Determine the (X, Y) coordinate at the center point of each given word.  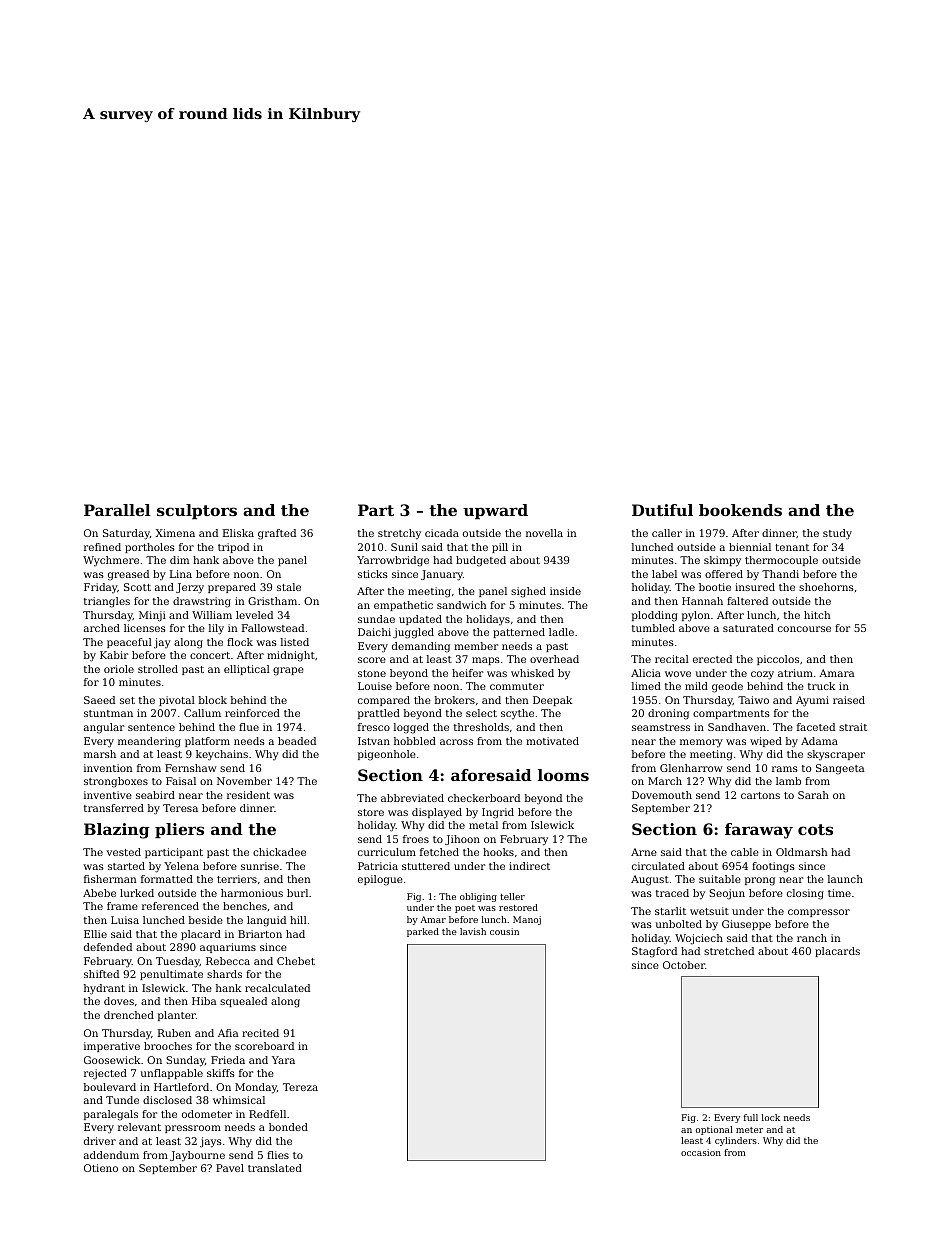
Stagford (654, 952)
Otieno (101, 1168)
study (837, 534)
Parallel (117, 510)
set (127, 700)
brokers (455, 700)
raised (849, 700)
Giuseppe (746, 925)
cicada (442, 533)
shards (224, 974)
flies (278, 1155)
